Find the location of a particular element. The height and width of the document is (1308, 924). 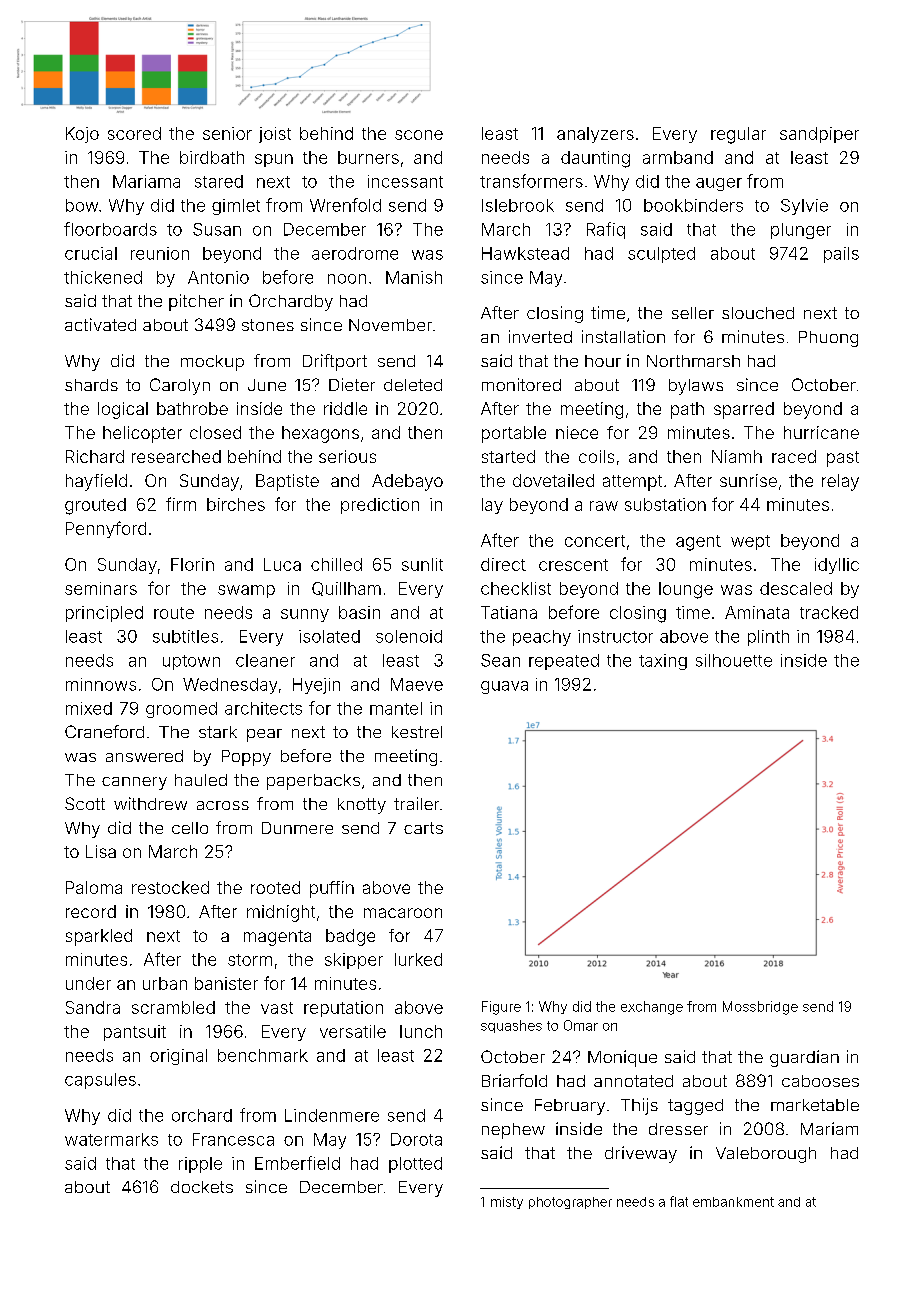

watermarks is located at coordinates (111, 1139).
